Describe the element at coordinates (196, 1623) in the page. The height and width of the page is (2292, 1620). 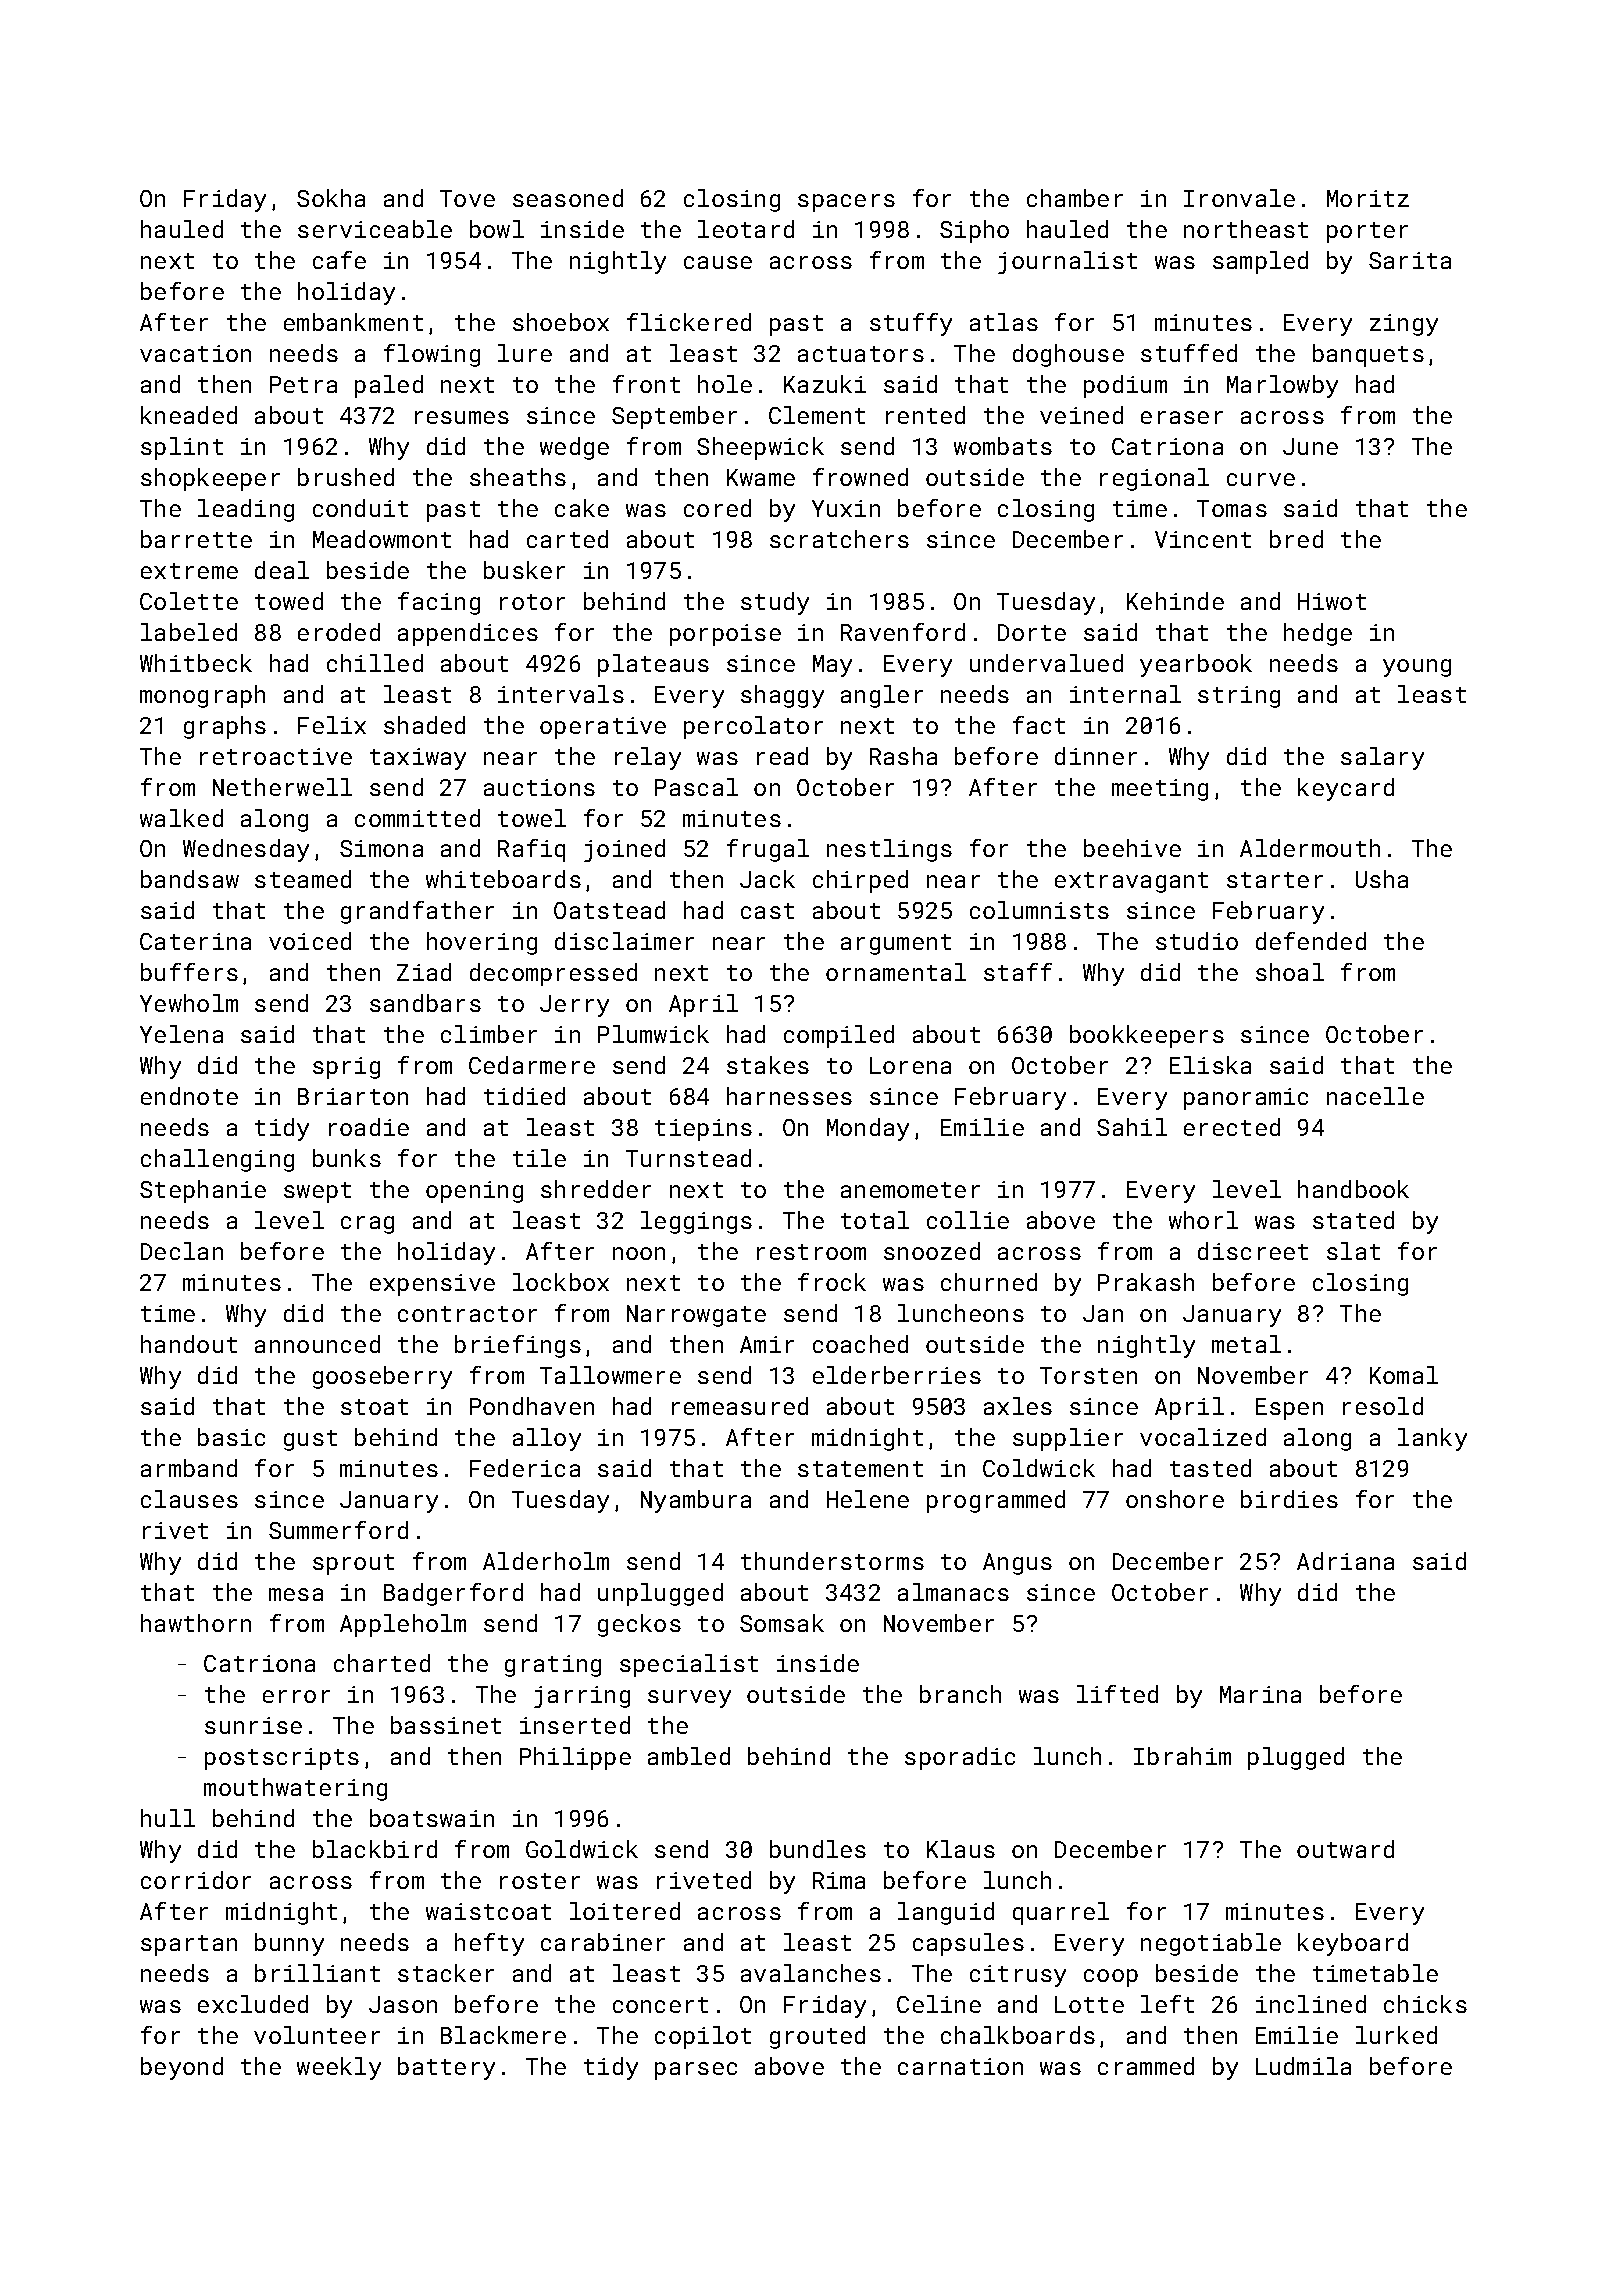
I see `hawthorn` at that location.
